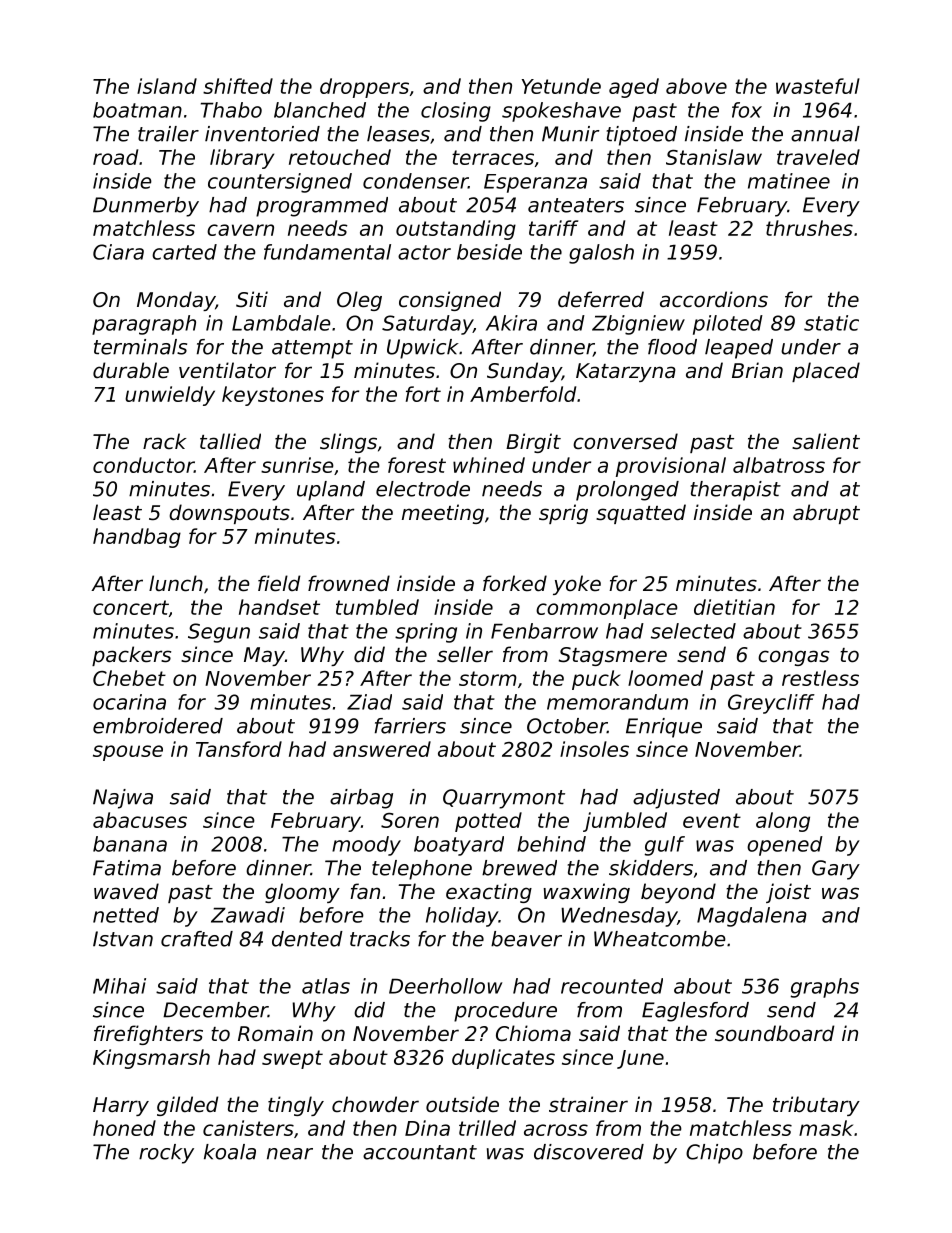 This image has width=952, height=1233. What do you see at coordinates (809, 228) in the image?
I see `thrushes` at bounding box center [809, 228].
